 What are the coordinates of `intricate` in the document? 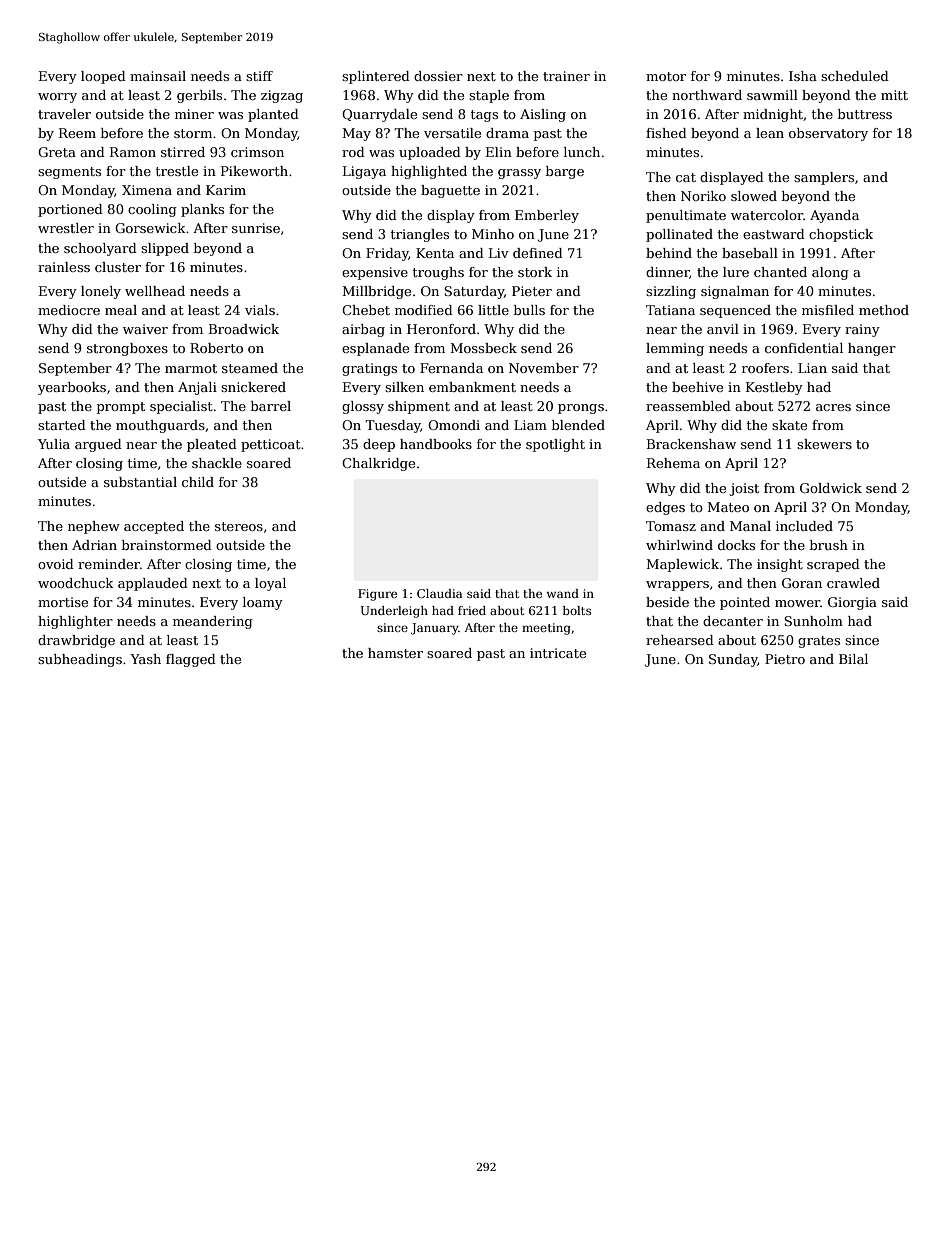 It's located at (558, 653).
